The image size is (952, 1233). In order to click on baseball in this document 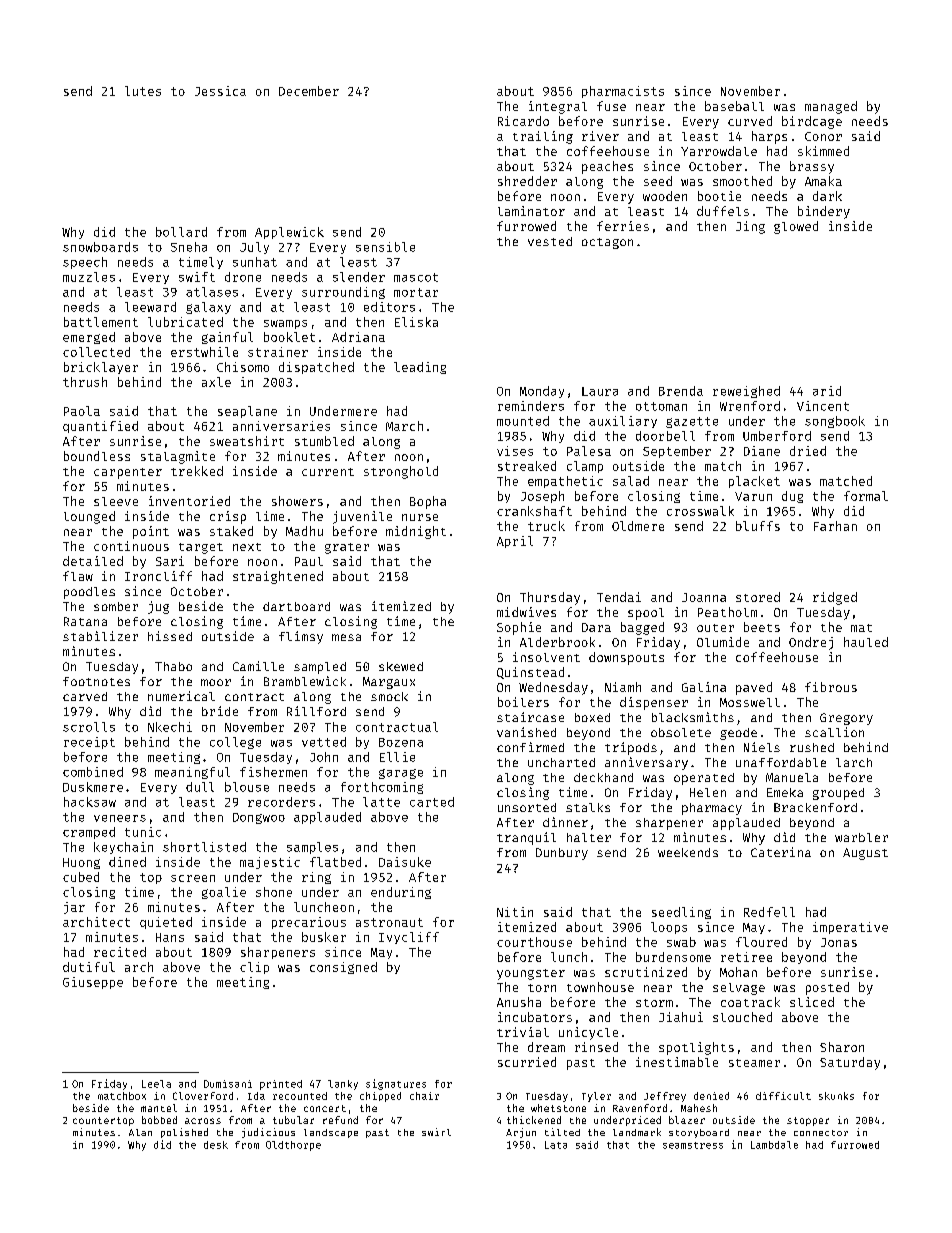, I will do `click(734, 106)`.
